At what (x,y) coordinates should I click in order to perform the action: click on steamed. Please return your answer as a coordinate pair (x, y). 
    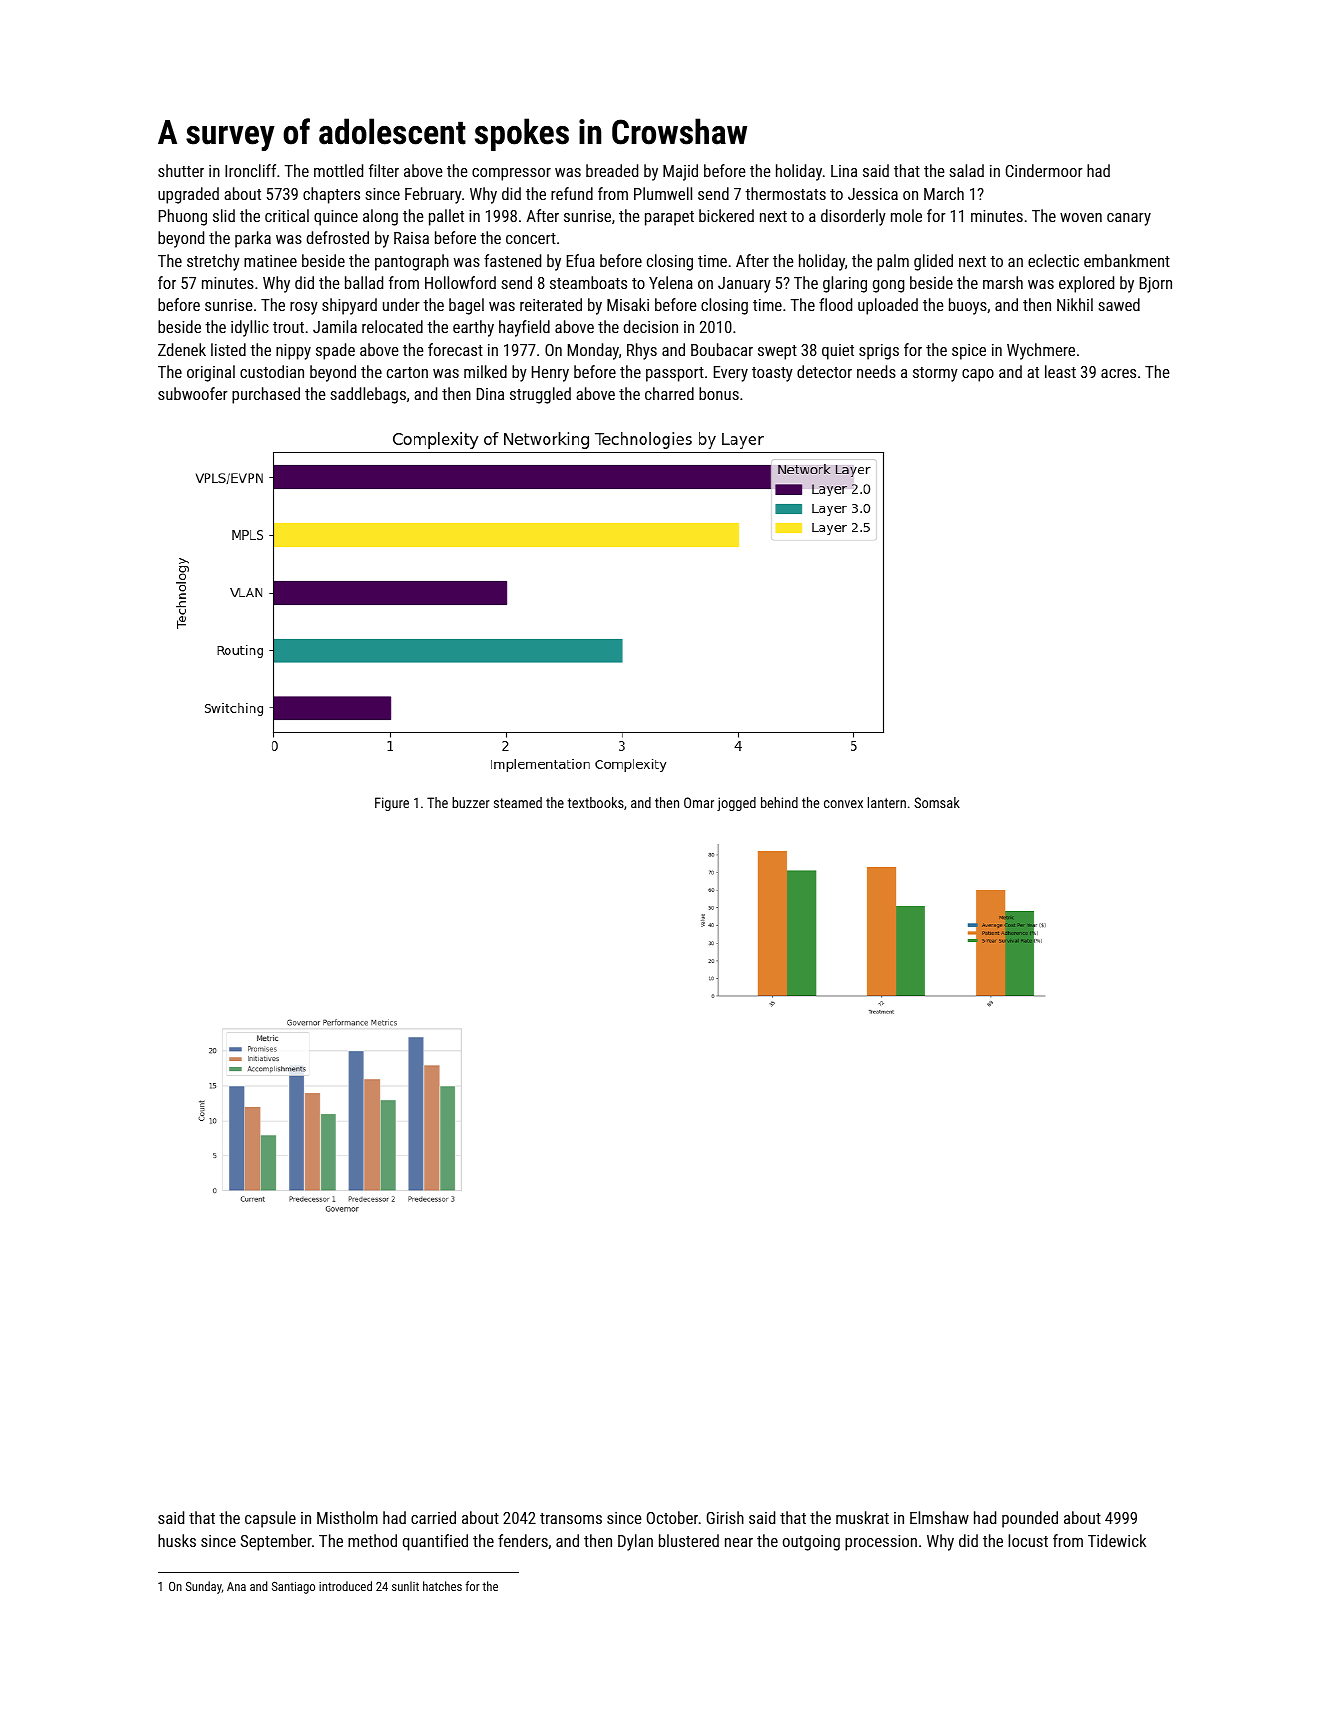
    Looking at the image, I should click on (518, 802).
